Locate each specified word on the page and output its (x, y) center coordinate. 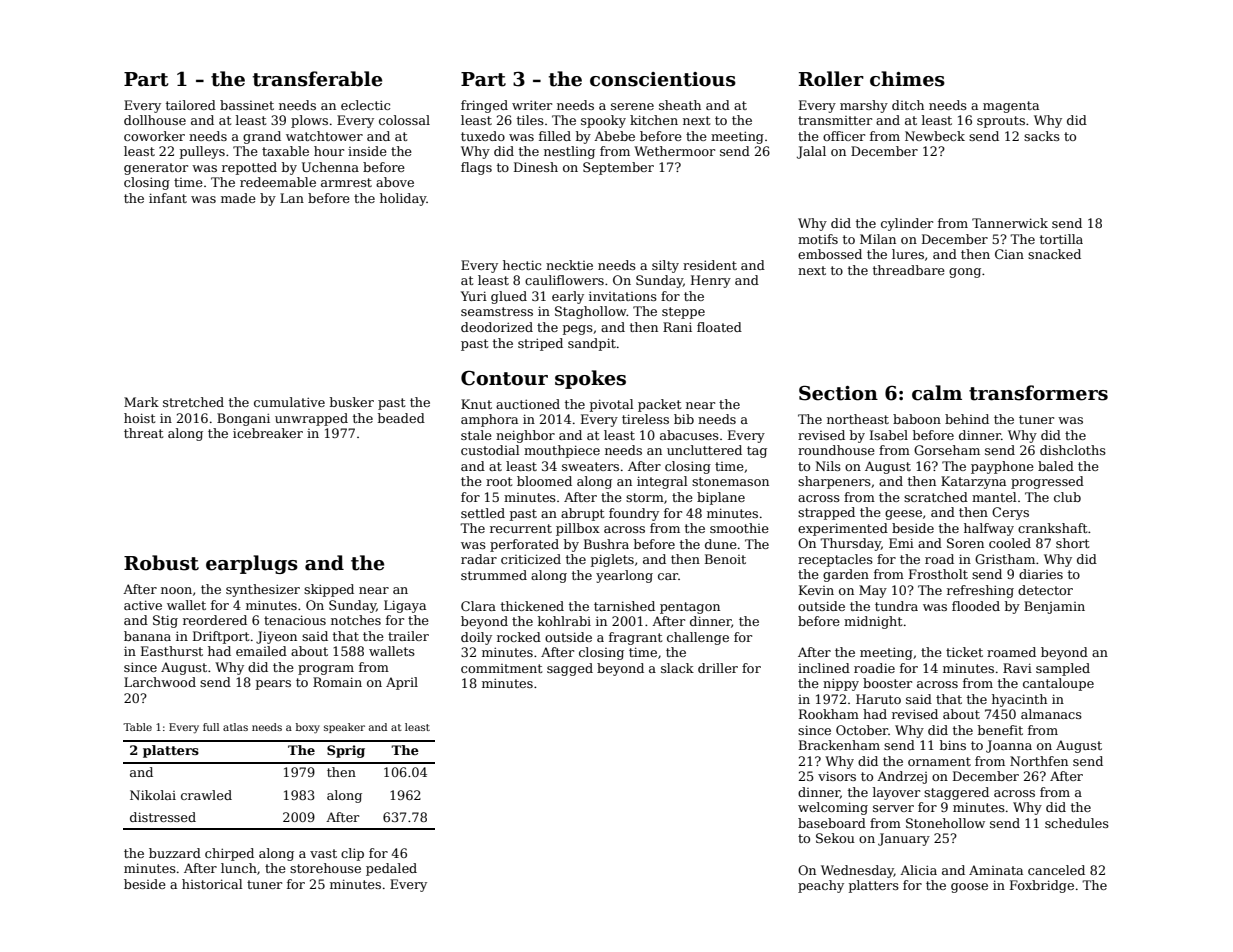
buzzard (175, 853)
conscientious (663, 79)
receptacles (835, 560)
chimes (907, 79)
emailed (261, 651)
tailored (191, 105)
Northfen (1039, 761)
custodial (490, 450)
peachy (821, 886)
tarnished (624, 606)
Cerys (1010, 513)
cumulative (289, 402)
